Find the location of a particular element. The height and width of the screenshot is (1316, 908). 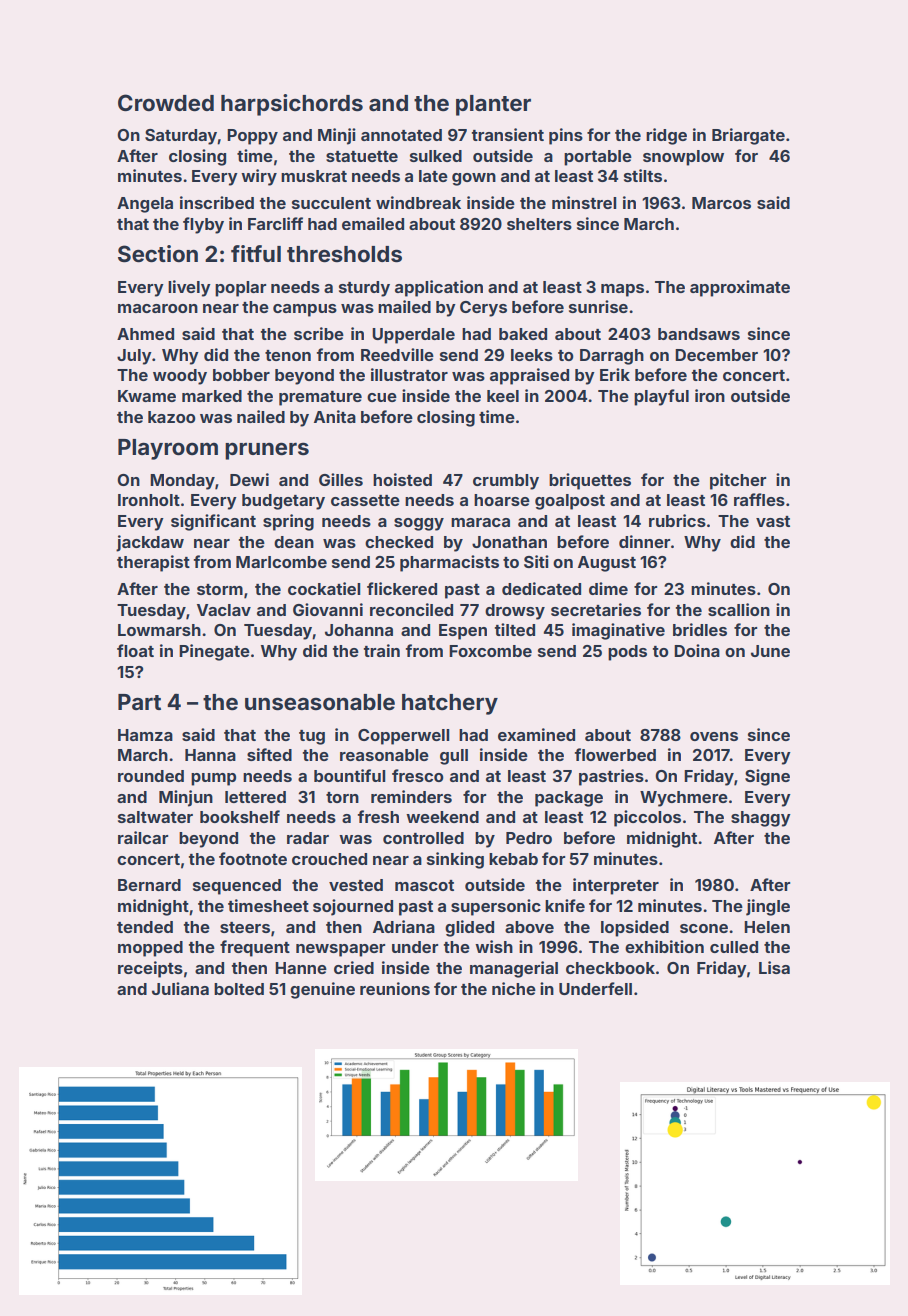

dinner is located at coordinates (644, 541).
